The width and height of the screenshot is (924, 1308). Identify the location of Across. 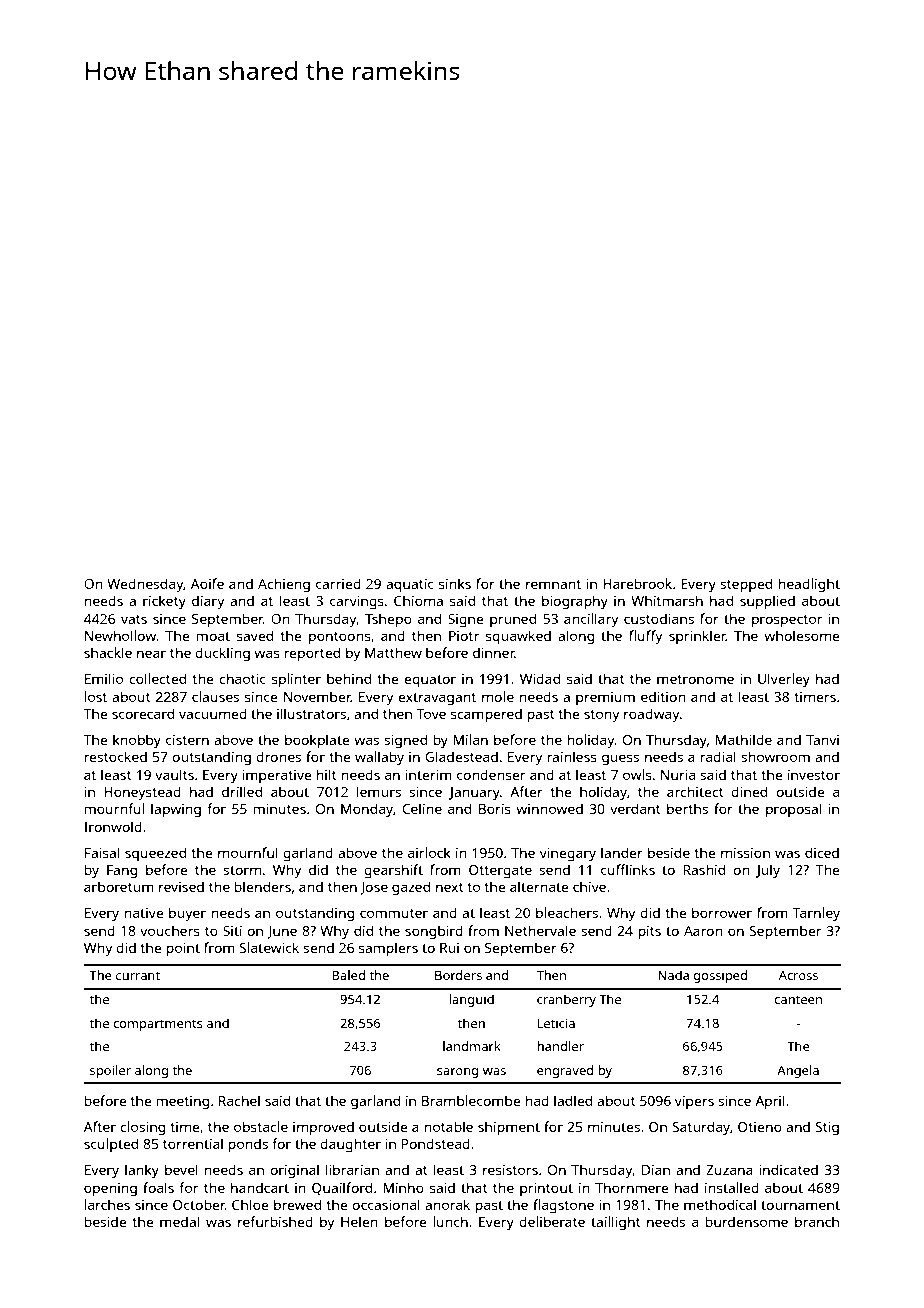
(798, 975).
